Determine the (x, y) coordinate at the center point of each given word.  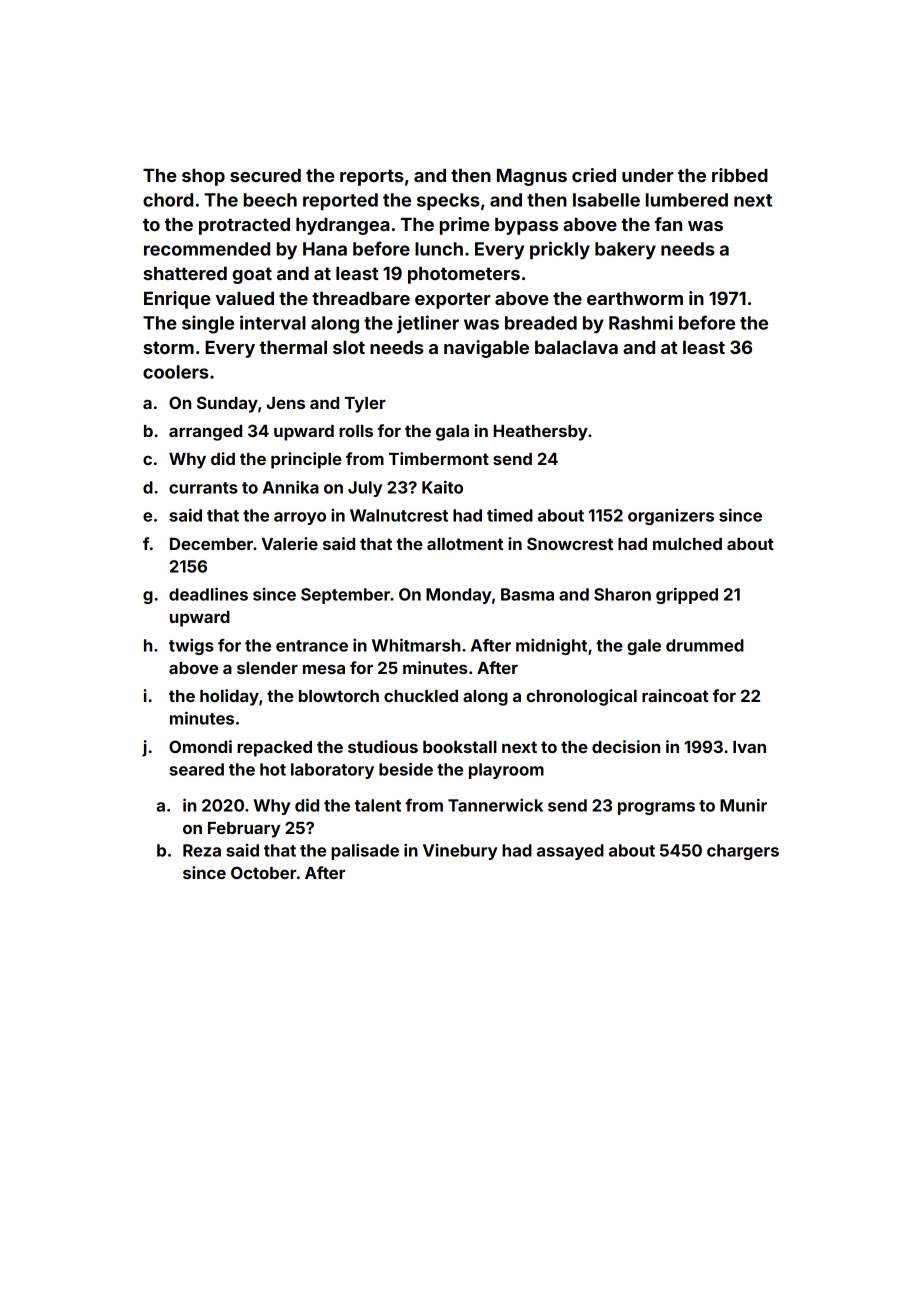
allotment (465, 544)
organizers (671, 517)
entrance (312, 646)
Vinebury (460, 852)
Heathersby (541, 433)
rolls (356, 431)
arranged (205, 433)
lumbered (687, 200)
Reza (202, 850)
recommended (207, 249)
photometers (464, 275)
